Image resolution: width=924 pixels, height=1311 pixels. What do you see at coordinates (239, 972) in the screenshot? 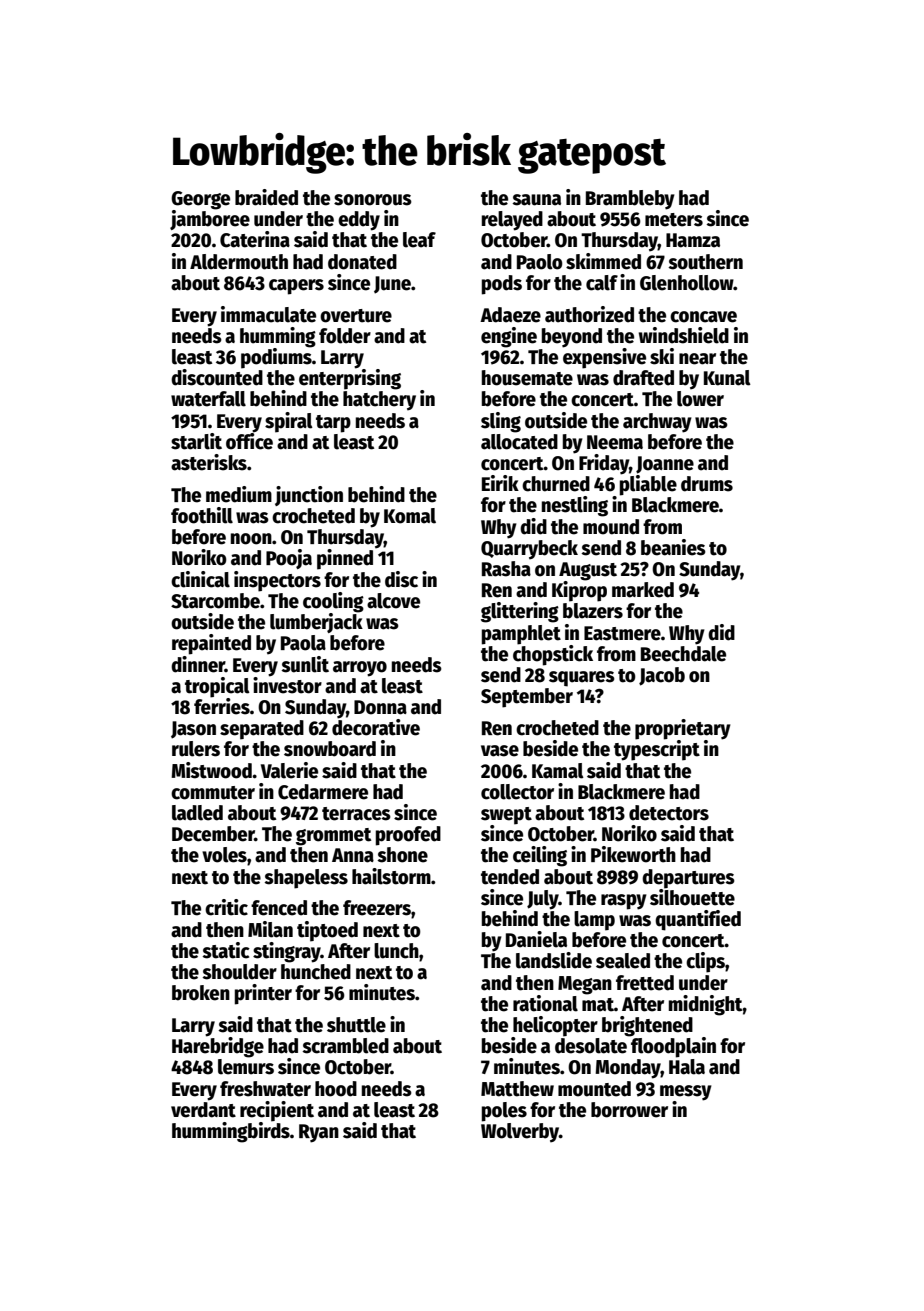
I see `shoulder` at bounding box center [239, 972].
